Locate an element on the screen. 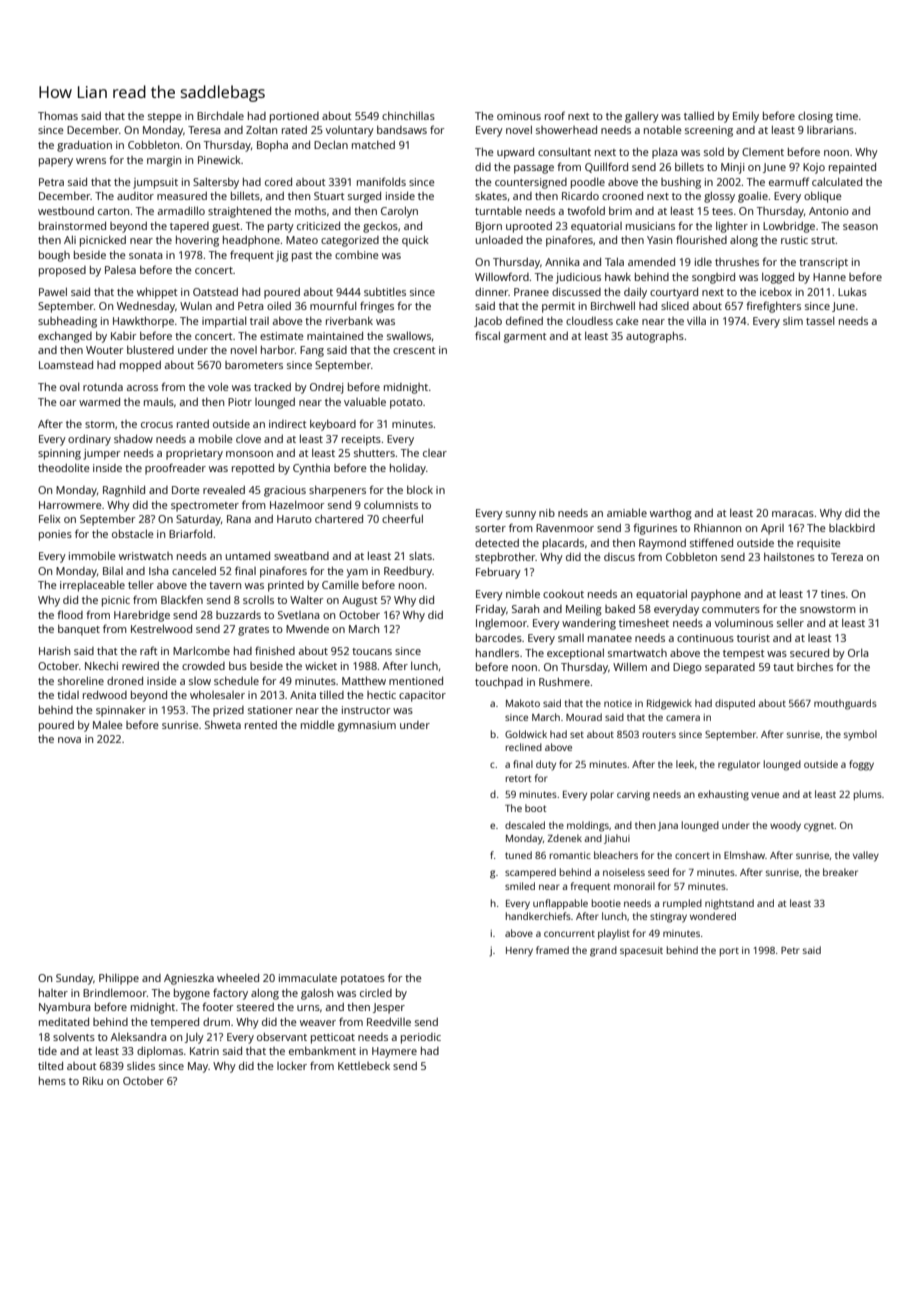 The width and height of the screenshot is (924, 1308). Reedbury is located at coordinates (408, 572).
